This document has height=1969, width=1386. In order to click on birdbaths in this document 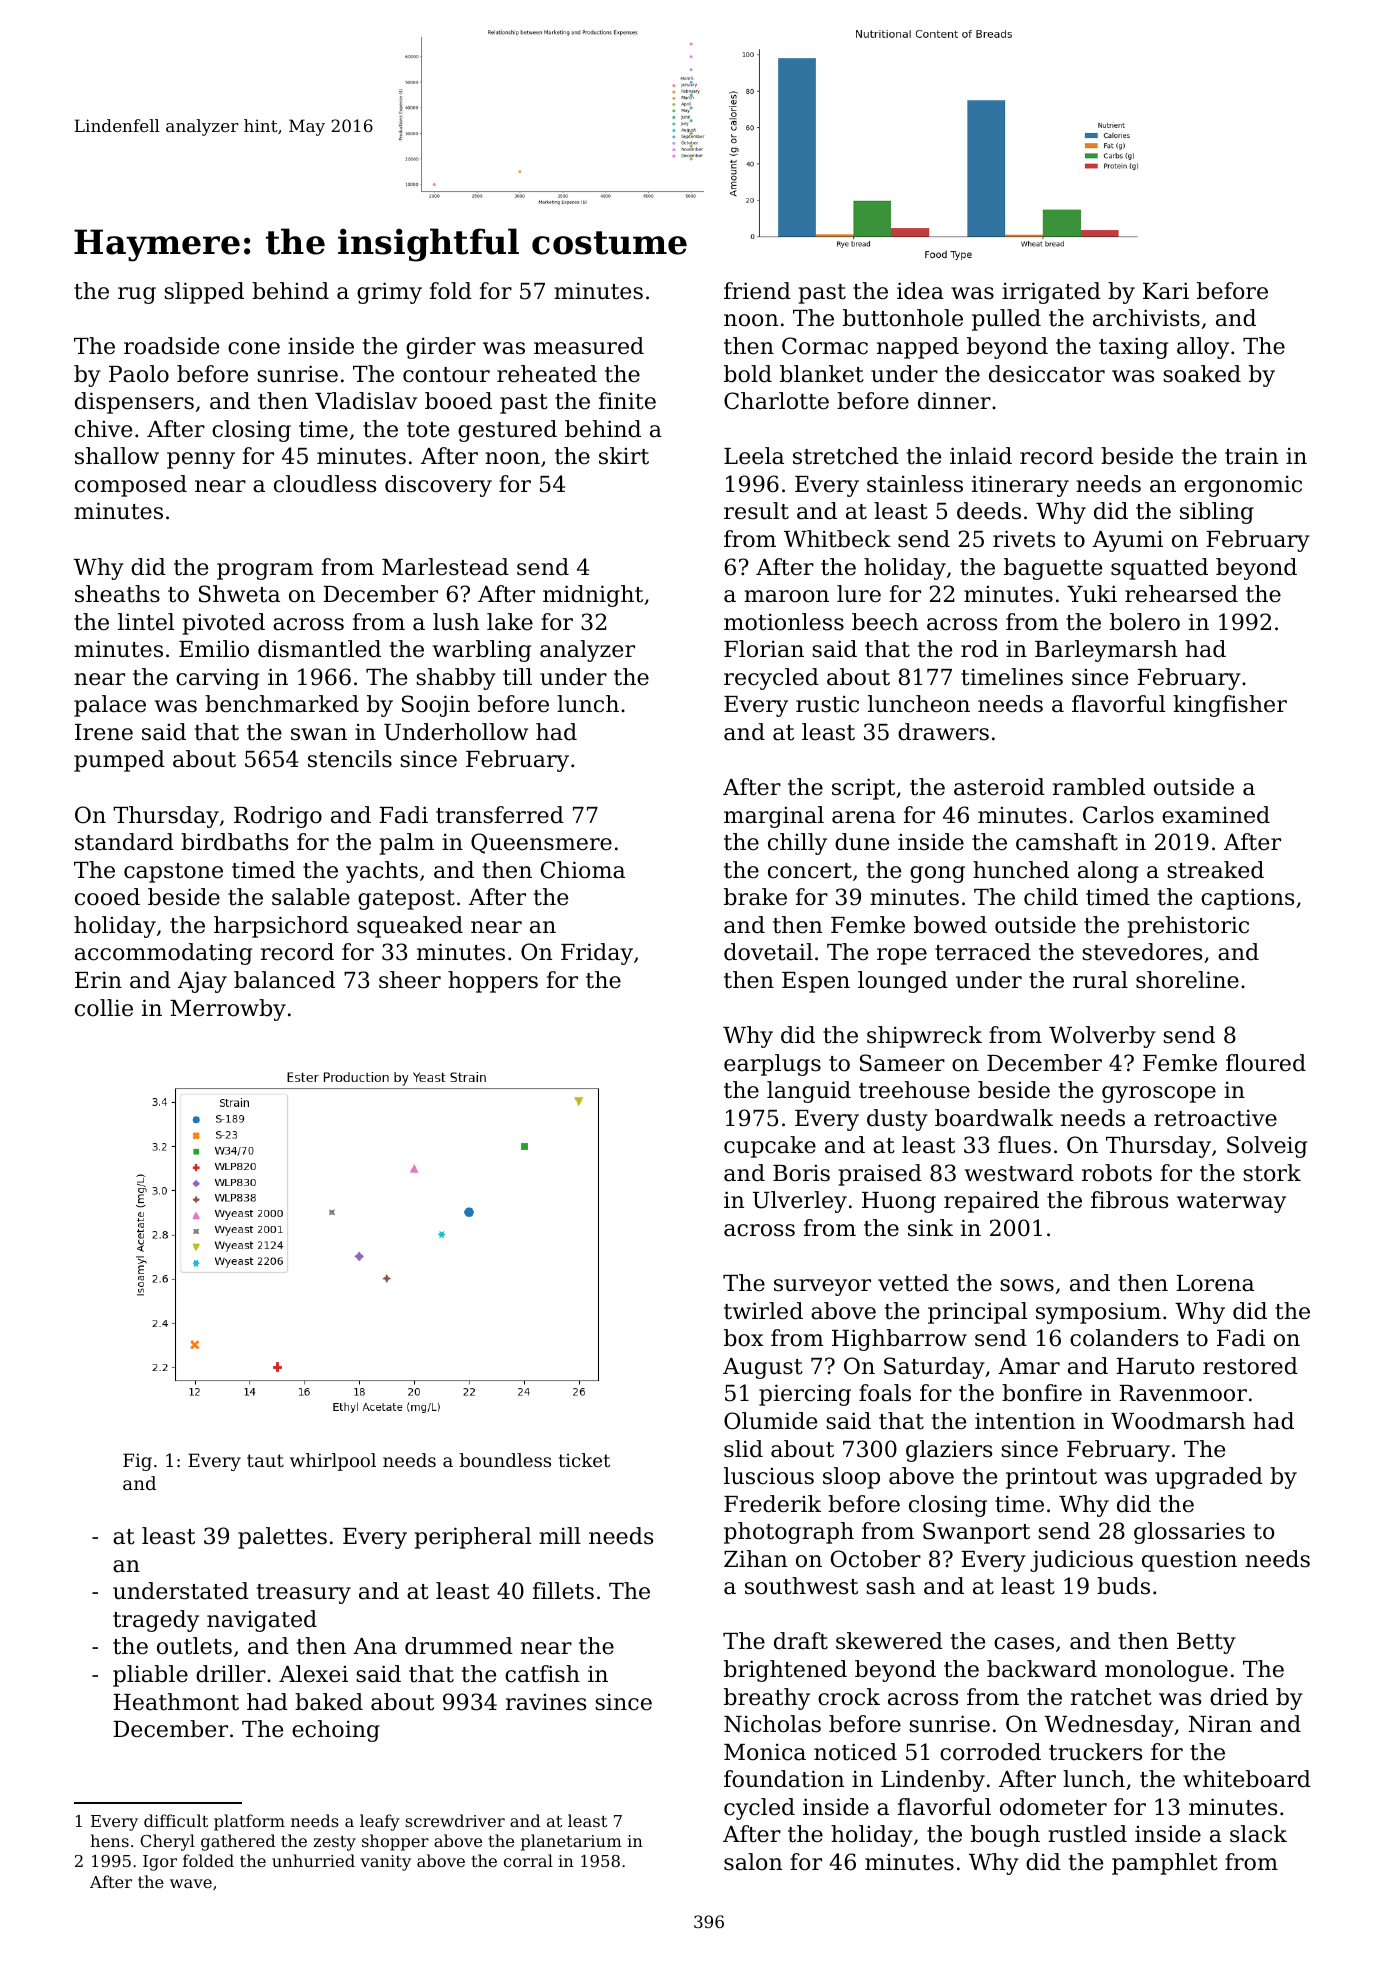, I will do `click(234, 842)`.
